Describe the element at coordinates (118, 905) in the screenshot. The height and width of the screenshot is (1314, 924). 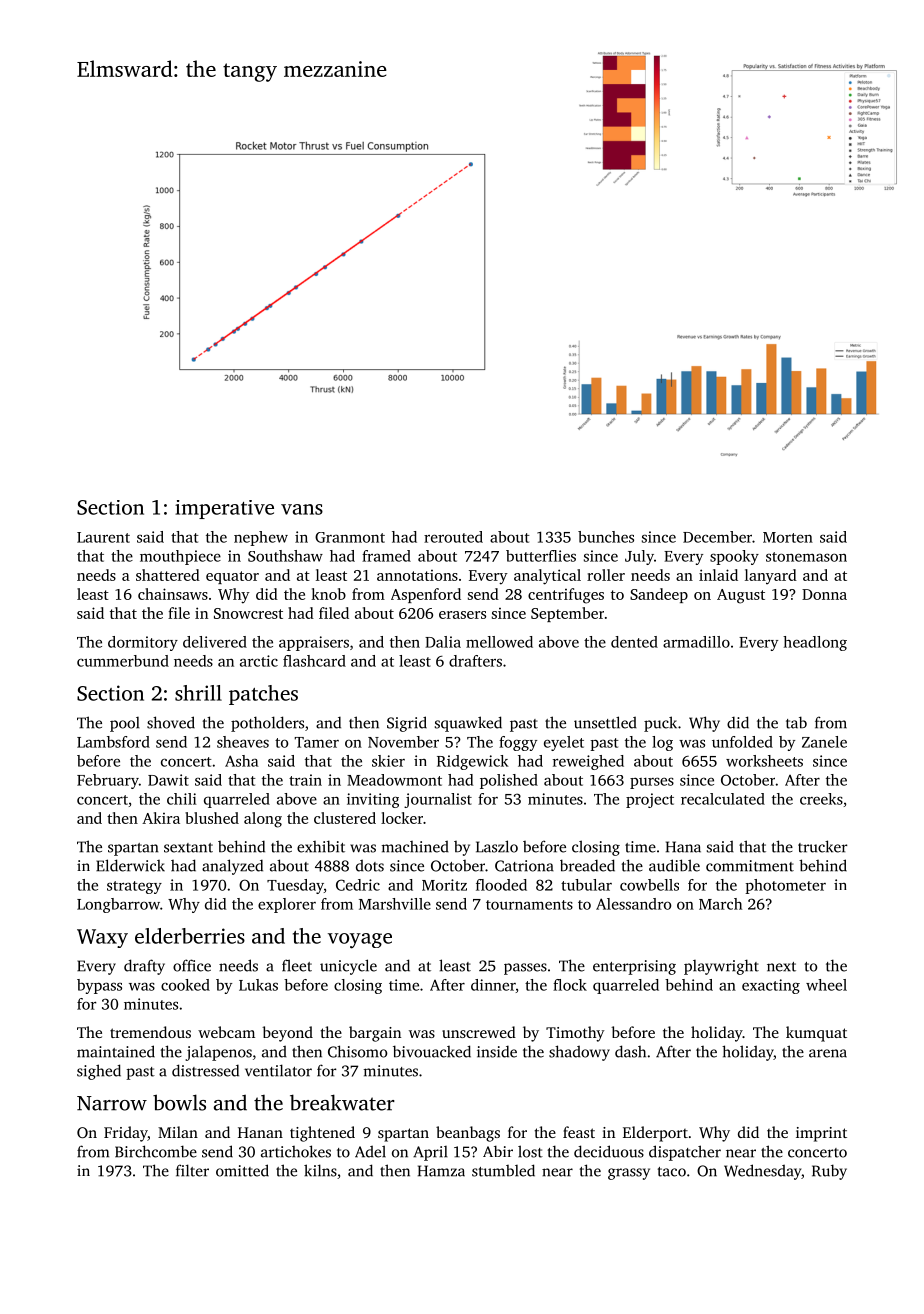
I see `Longbarrow` at that location.
